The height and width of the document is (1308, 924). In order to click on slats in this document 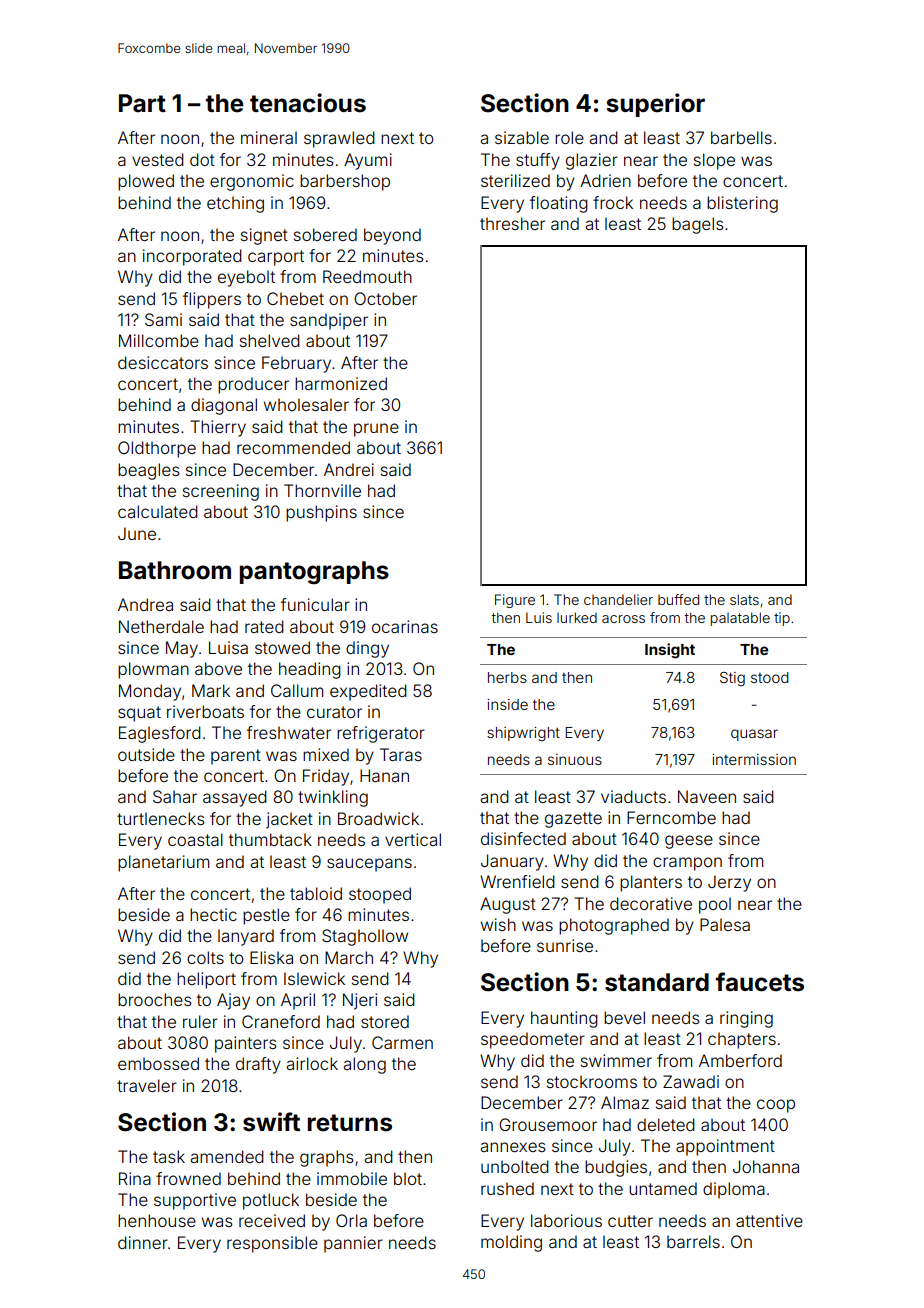, I will do `click(744, 599)`.
